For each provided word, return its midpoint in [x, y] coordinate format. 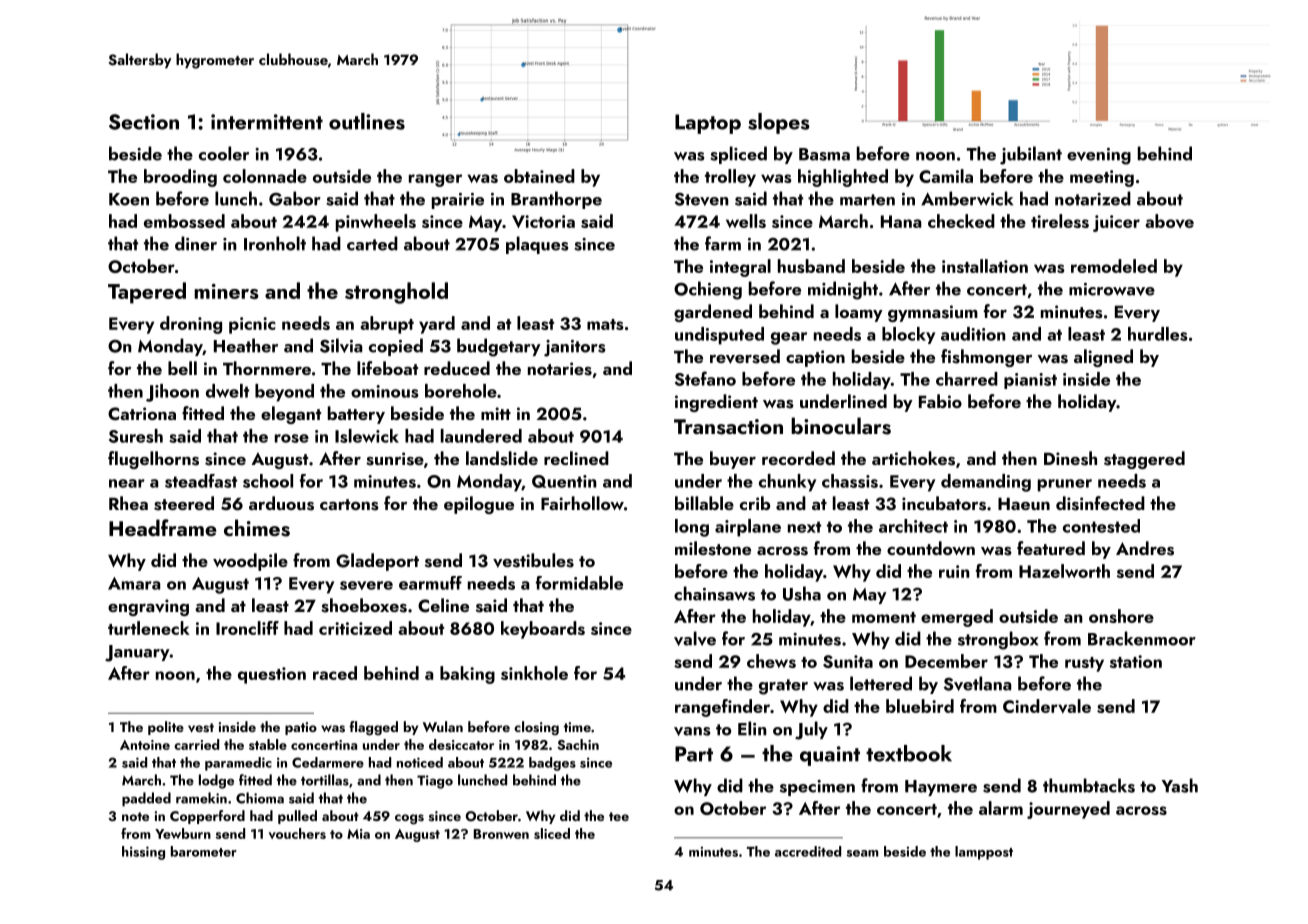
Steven [702, 199]
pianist [1030, 381]
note [135, 816]
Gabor [295, 198]
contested [1101, 526]
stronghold [396, 293]
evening [1099, 156]
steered [184, 503]
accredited [808, 851]
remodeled [1114, 266]
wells [746, 221]
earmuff [430, 583]
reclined [576, 458]
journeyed [1068, 810]
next [804, 527]
